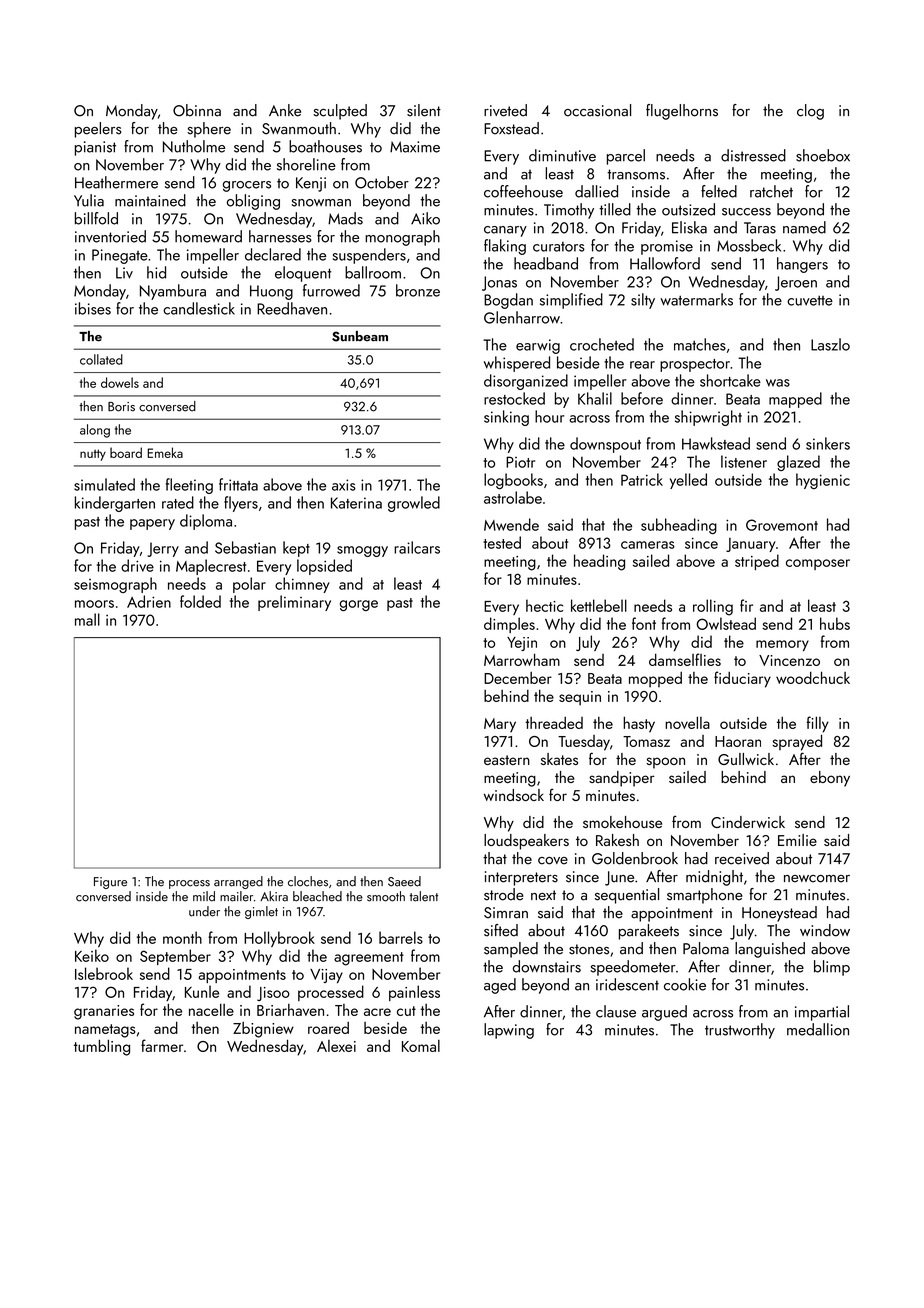  I want to click on silent, so click(424, 110).
